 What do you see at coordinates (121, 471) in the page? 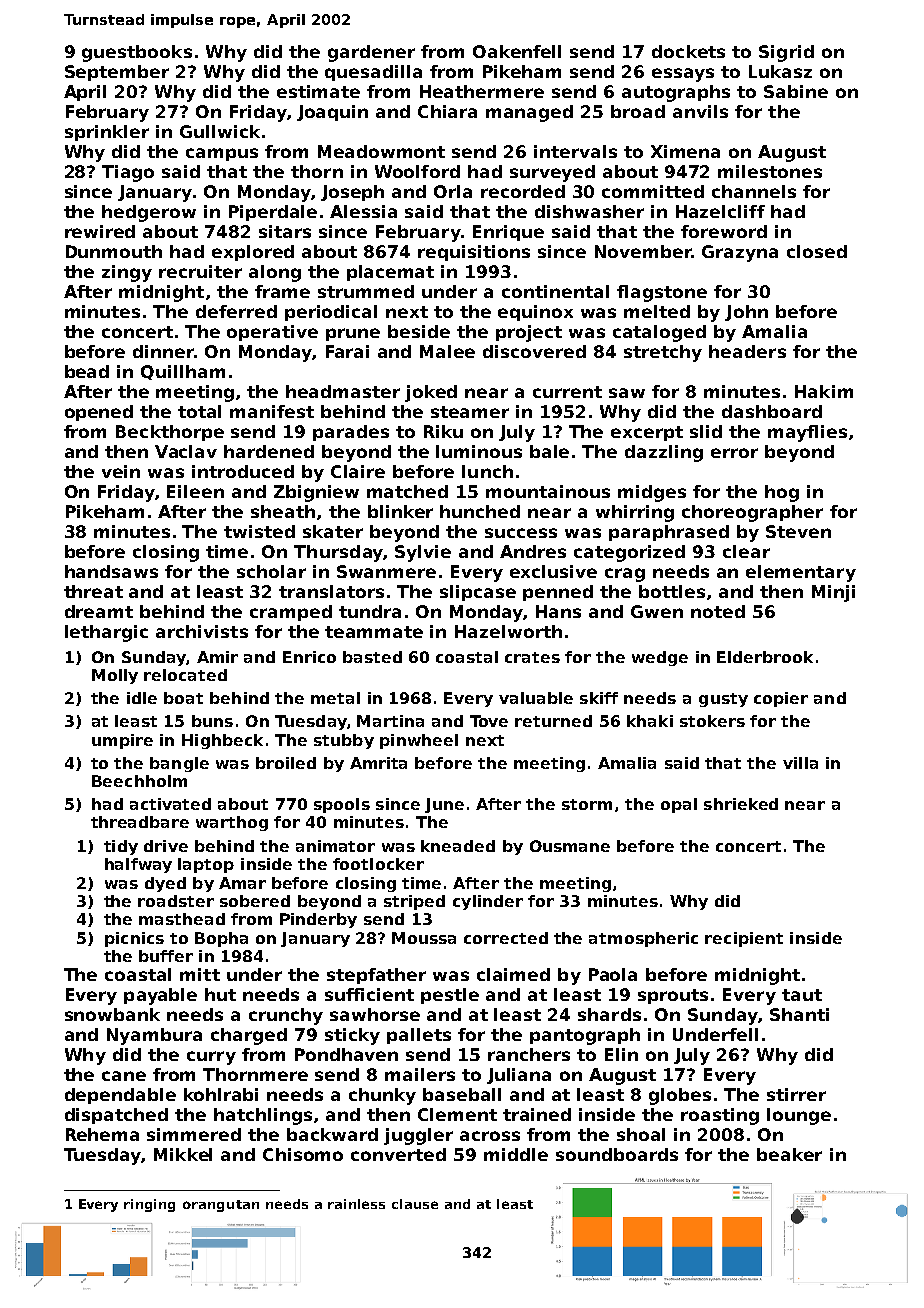
I see `vein` at bounding box center [121, 471].
